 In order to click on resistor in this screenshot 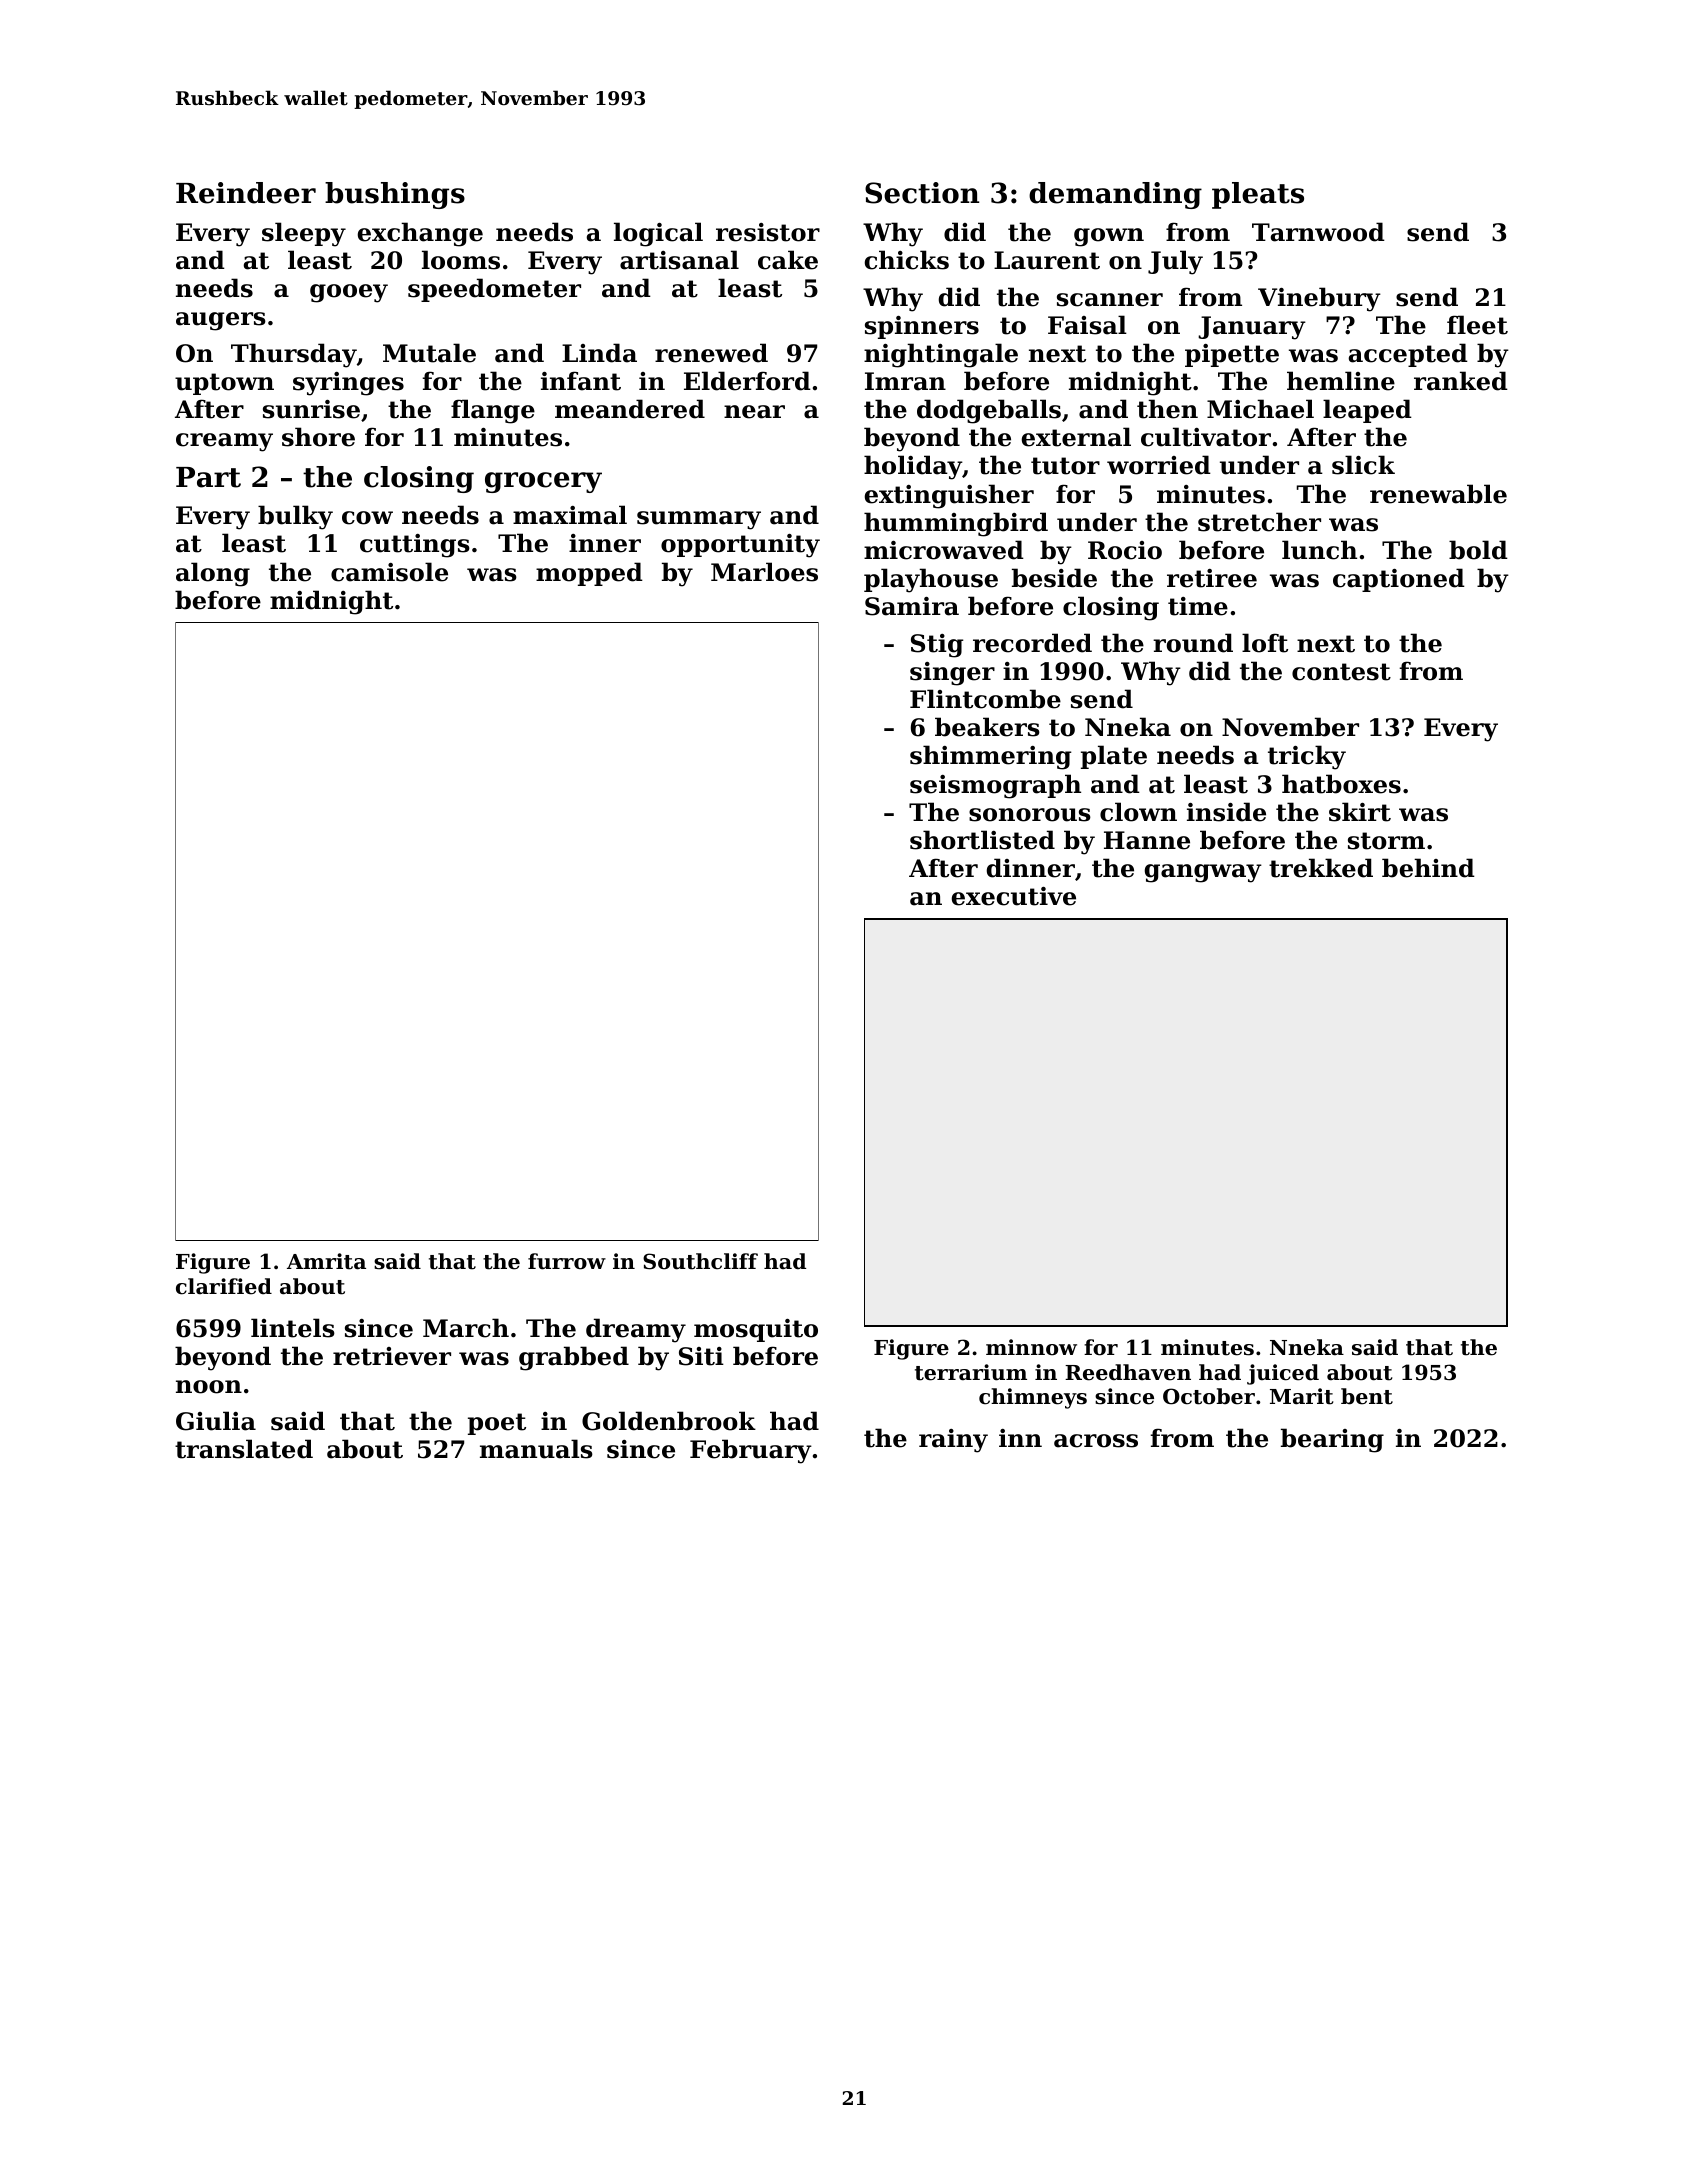, I will do `click(768, 232)`.
